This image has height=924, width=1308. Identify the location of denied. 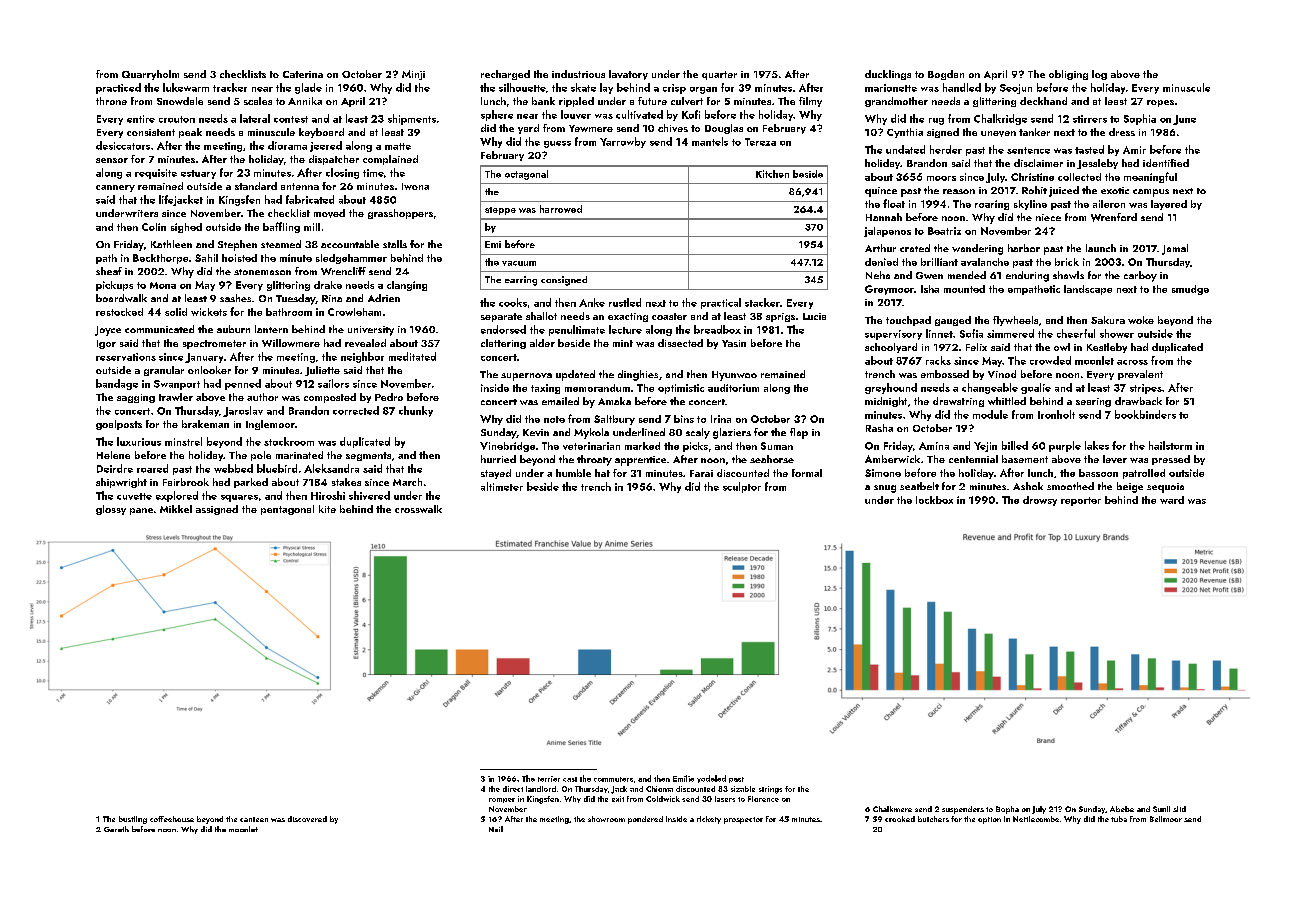
(881, 262).
